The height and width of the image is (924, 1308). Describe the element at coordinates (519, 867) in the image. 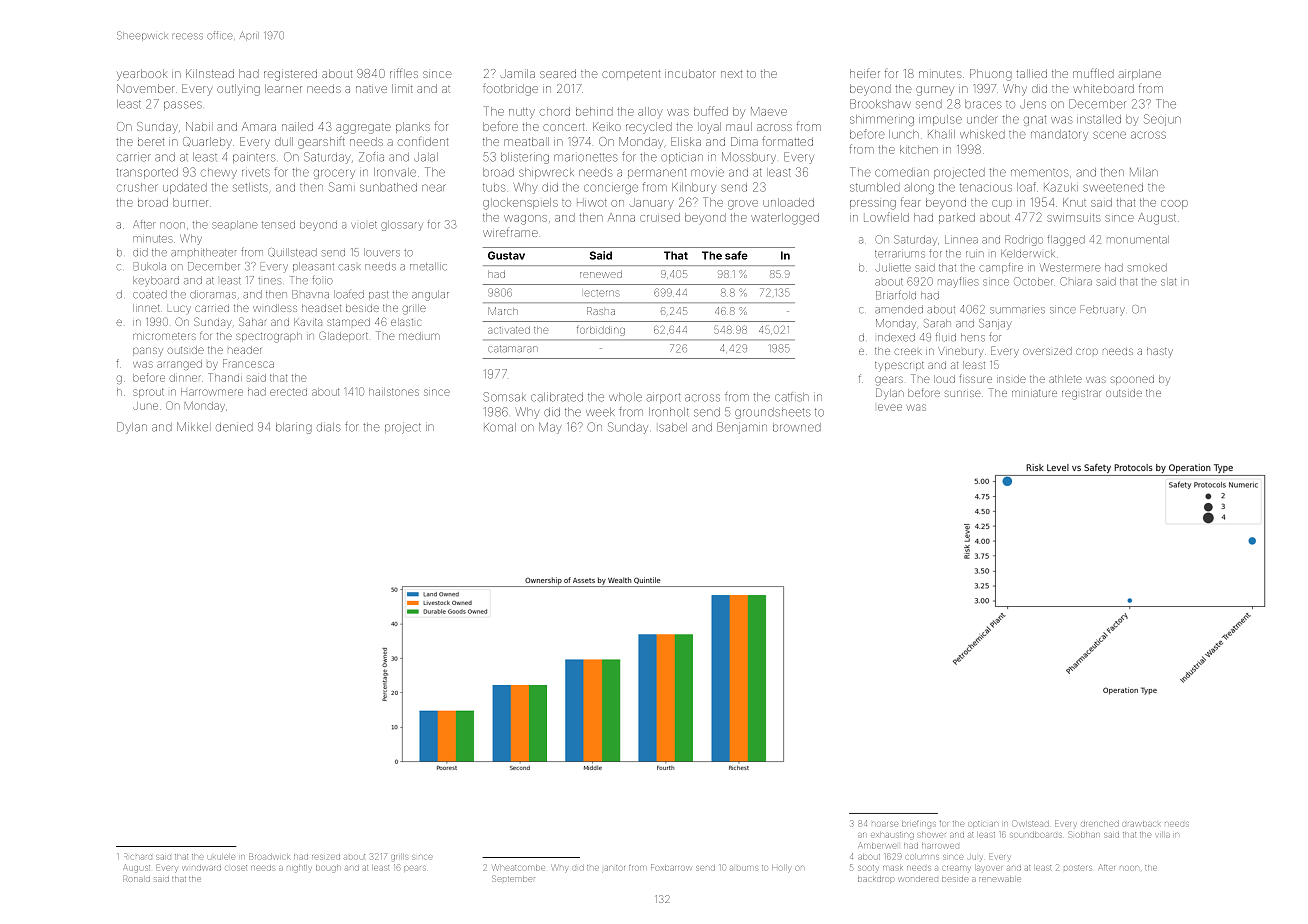

I see `Wheatcombe` at that location.
